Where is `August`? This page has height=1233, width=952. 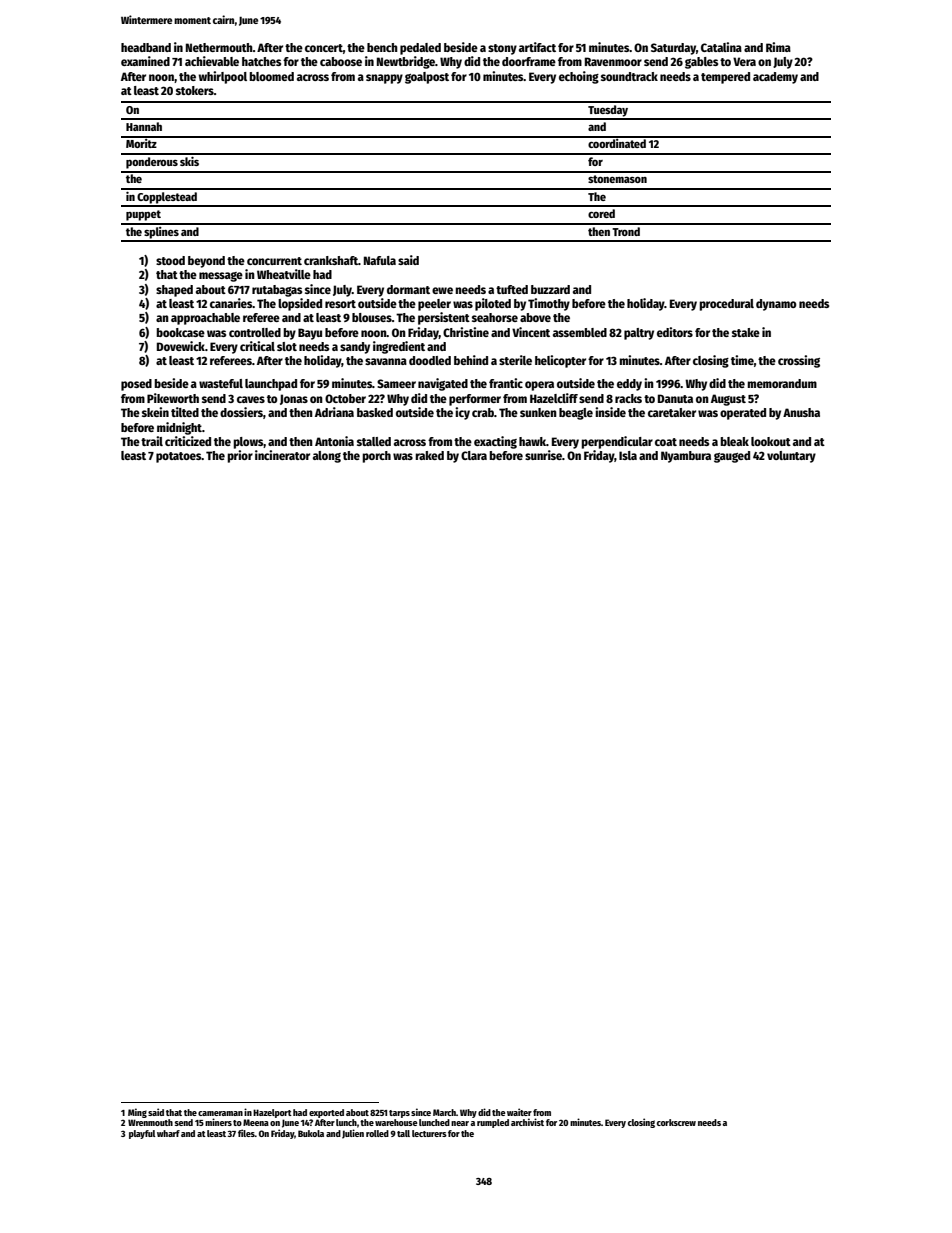
August is located at coordinates (728, 400).
